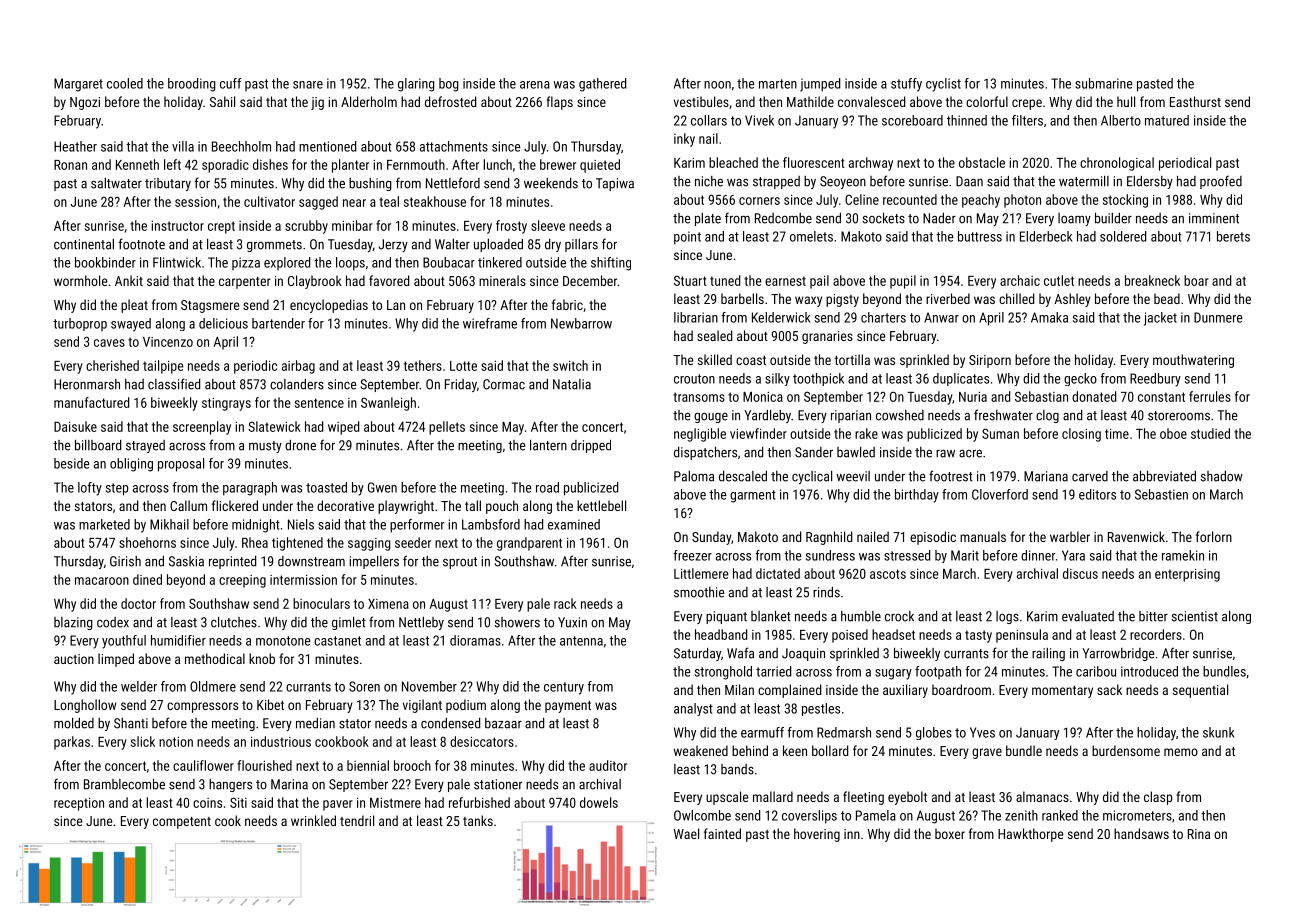 The width and height of the page is (1308, 924). What do you see at coordinates (982, 732) in the page?
I see `Yves` at bounding box center [982, 732].
